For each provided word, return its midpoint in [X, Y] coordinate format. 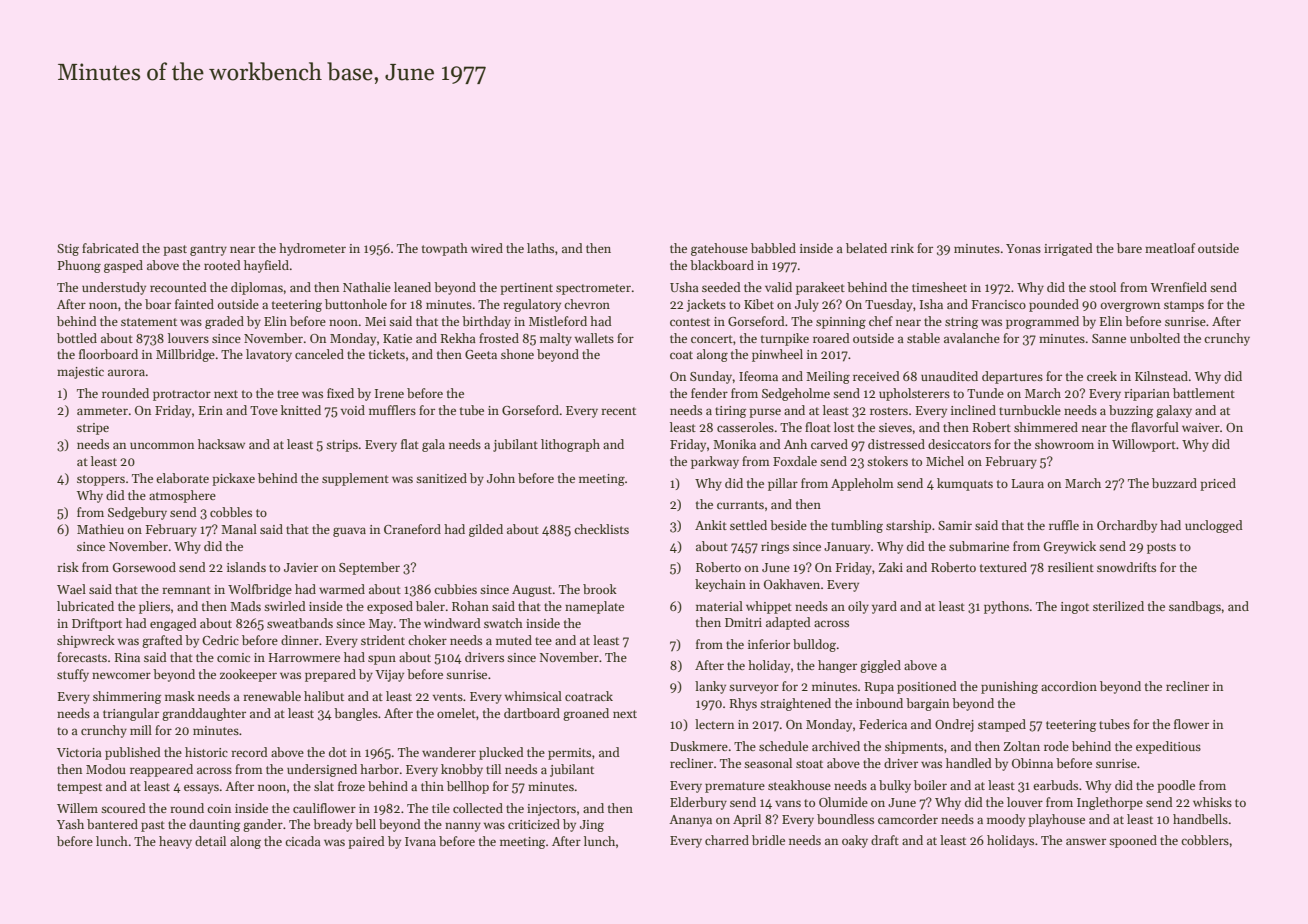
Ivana [420, 841]
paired [366, 842]
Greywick [1070, 547]
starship [908, 526]
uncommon [162, 445]
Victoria [79, 752]
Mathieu [100, 529]
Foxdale [795, 461]
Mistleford [558, 321]
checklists [601, 529]
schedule [783, 746]
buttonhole [356, 304]
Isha [931, 304]
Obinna [1032, 763]
